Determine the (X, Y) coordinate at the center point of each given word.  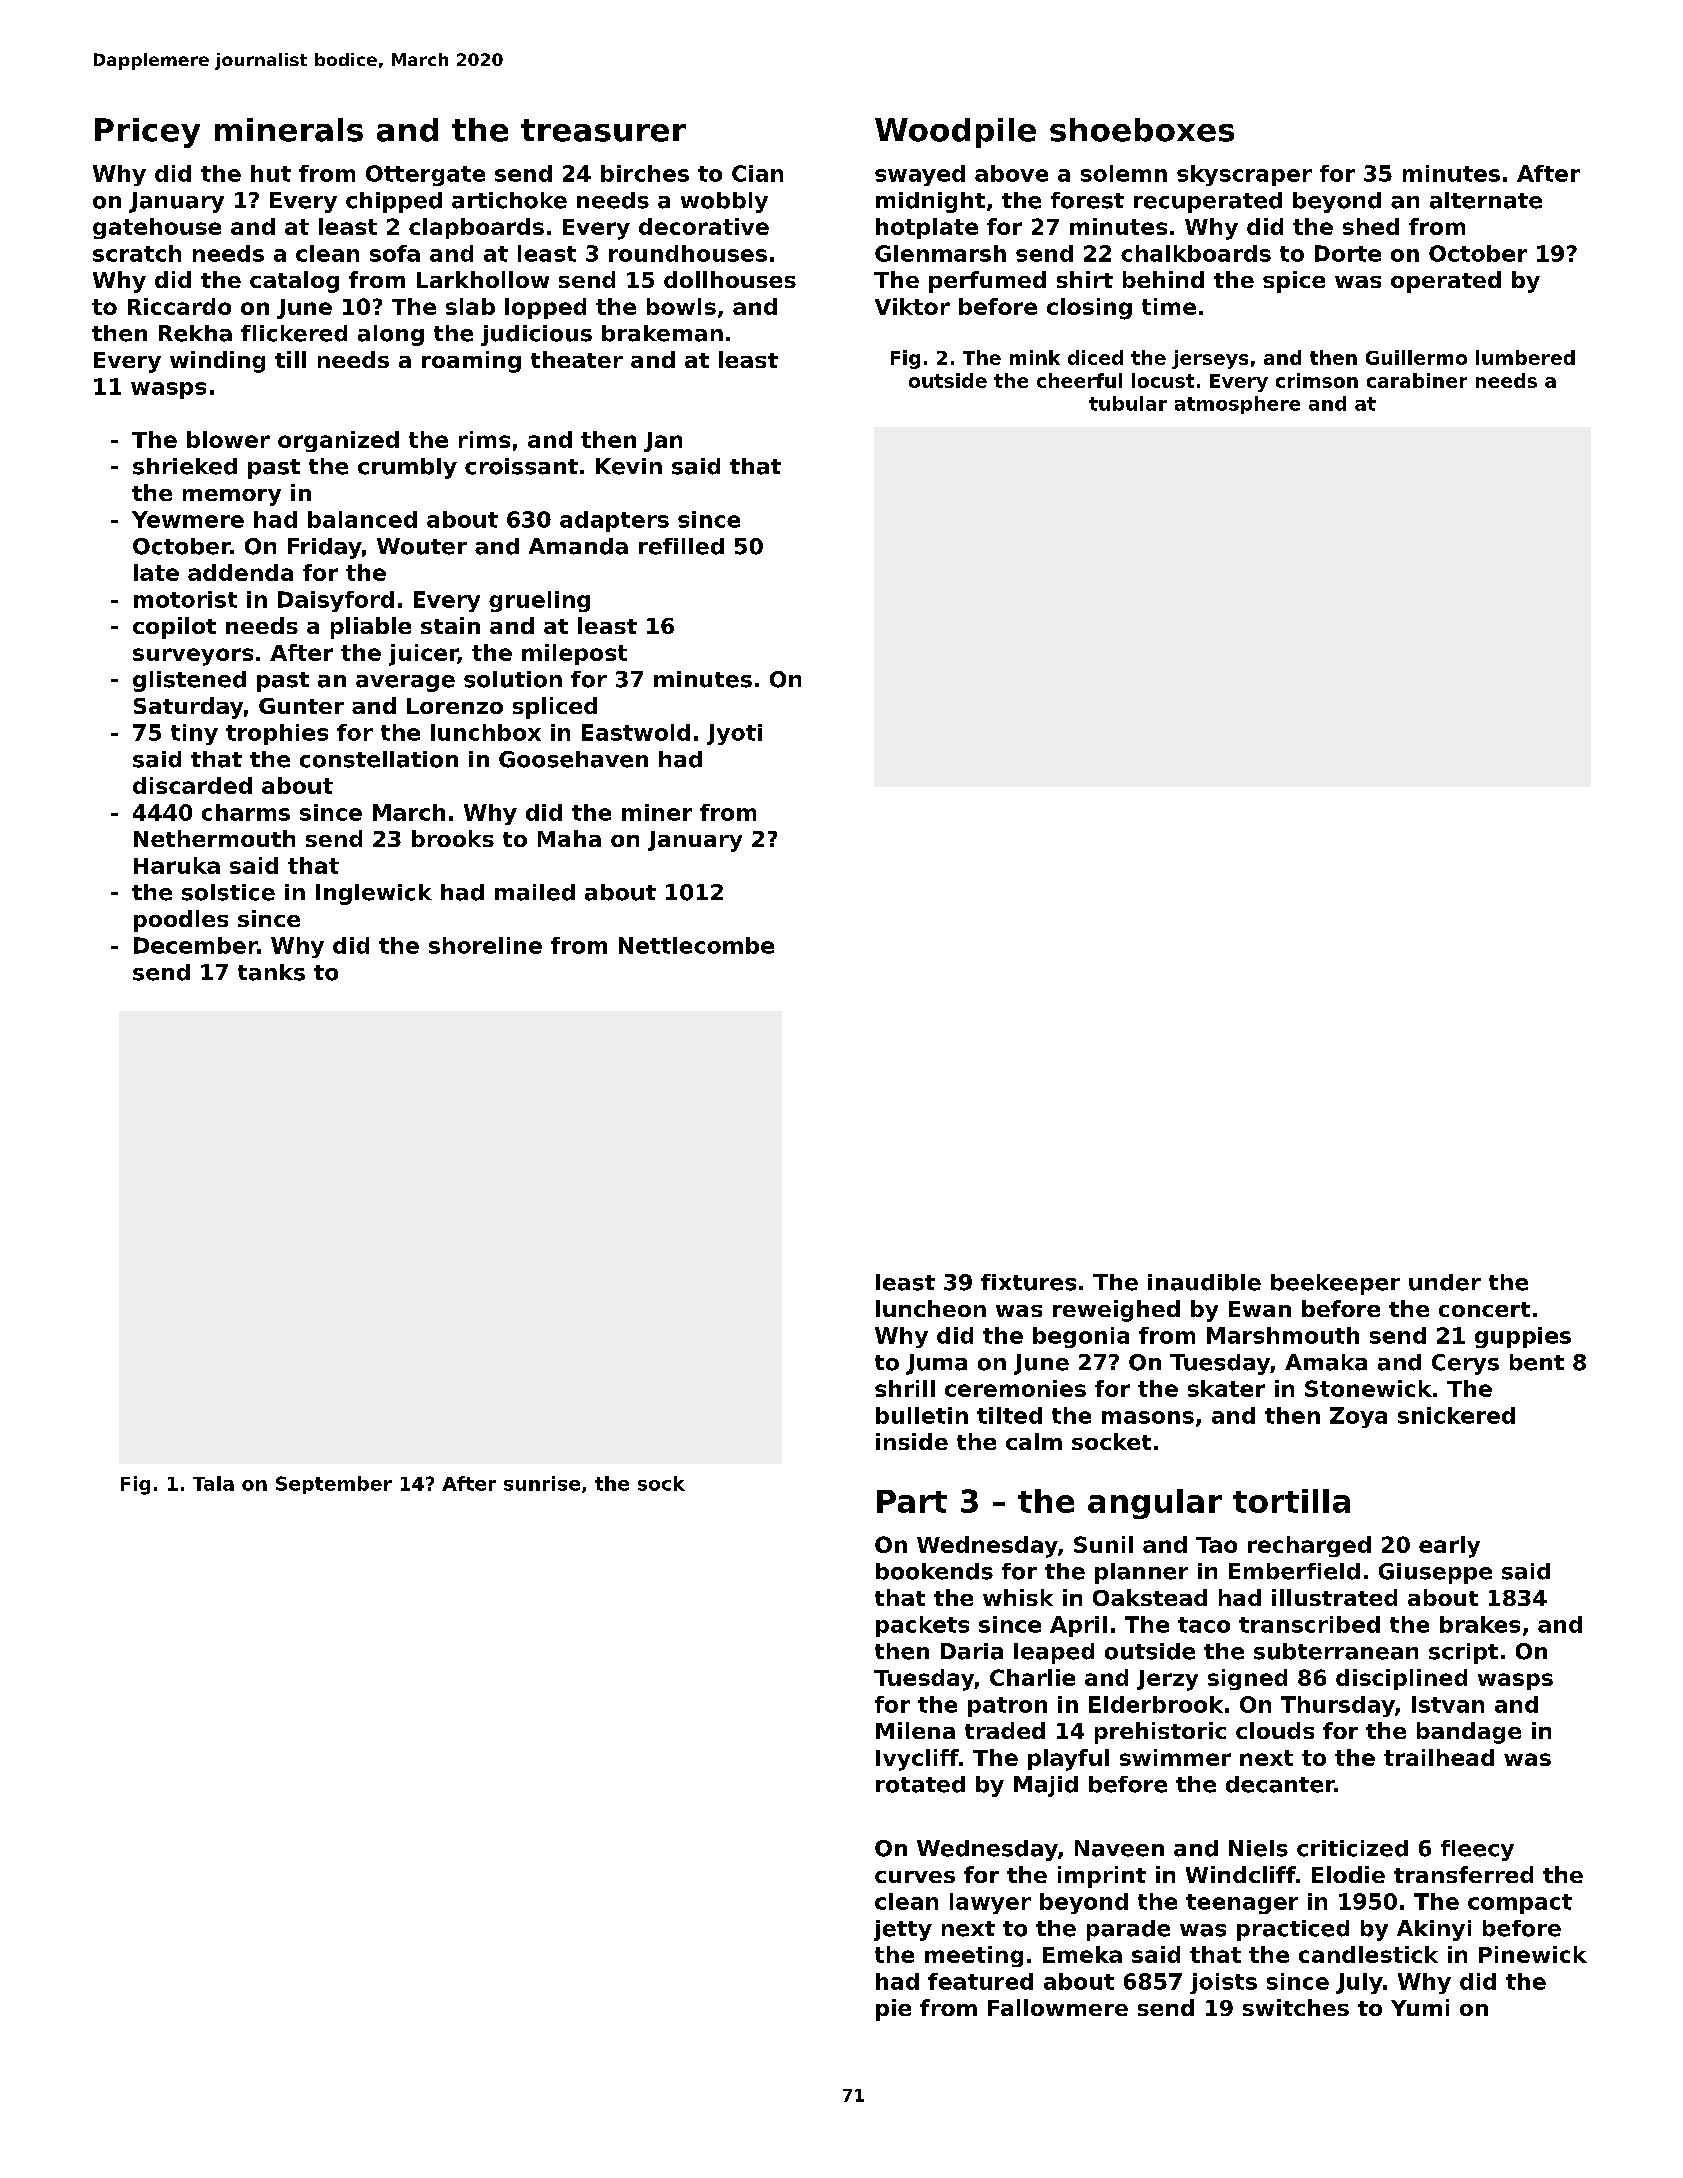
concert (1484, 1309)
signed (1247, 1679)
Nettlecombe (696, 945)
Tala (213, 1483)
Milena (915, 1730)
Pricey (147, 133)
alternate (1486, 200)
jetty (903, 1930)
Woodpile (955, 133)
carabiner (1417, 380)
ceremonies (1015, 1388)
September (334, 1485)
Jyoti (734, 734)
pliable (371, 628)
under (1445, 1282)
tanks (271, 972)
